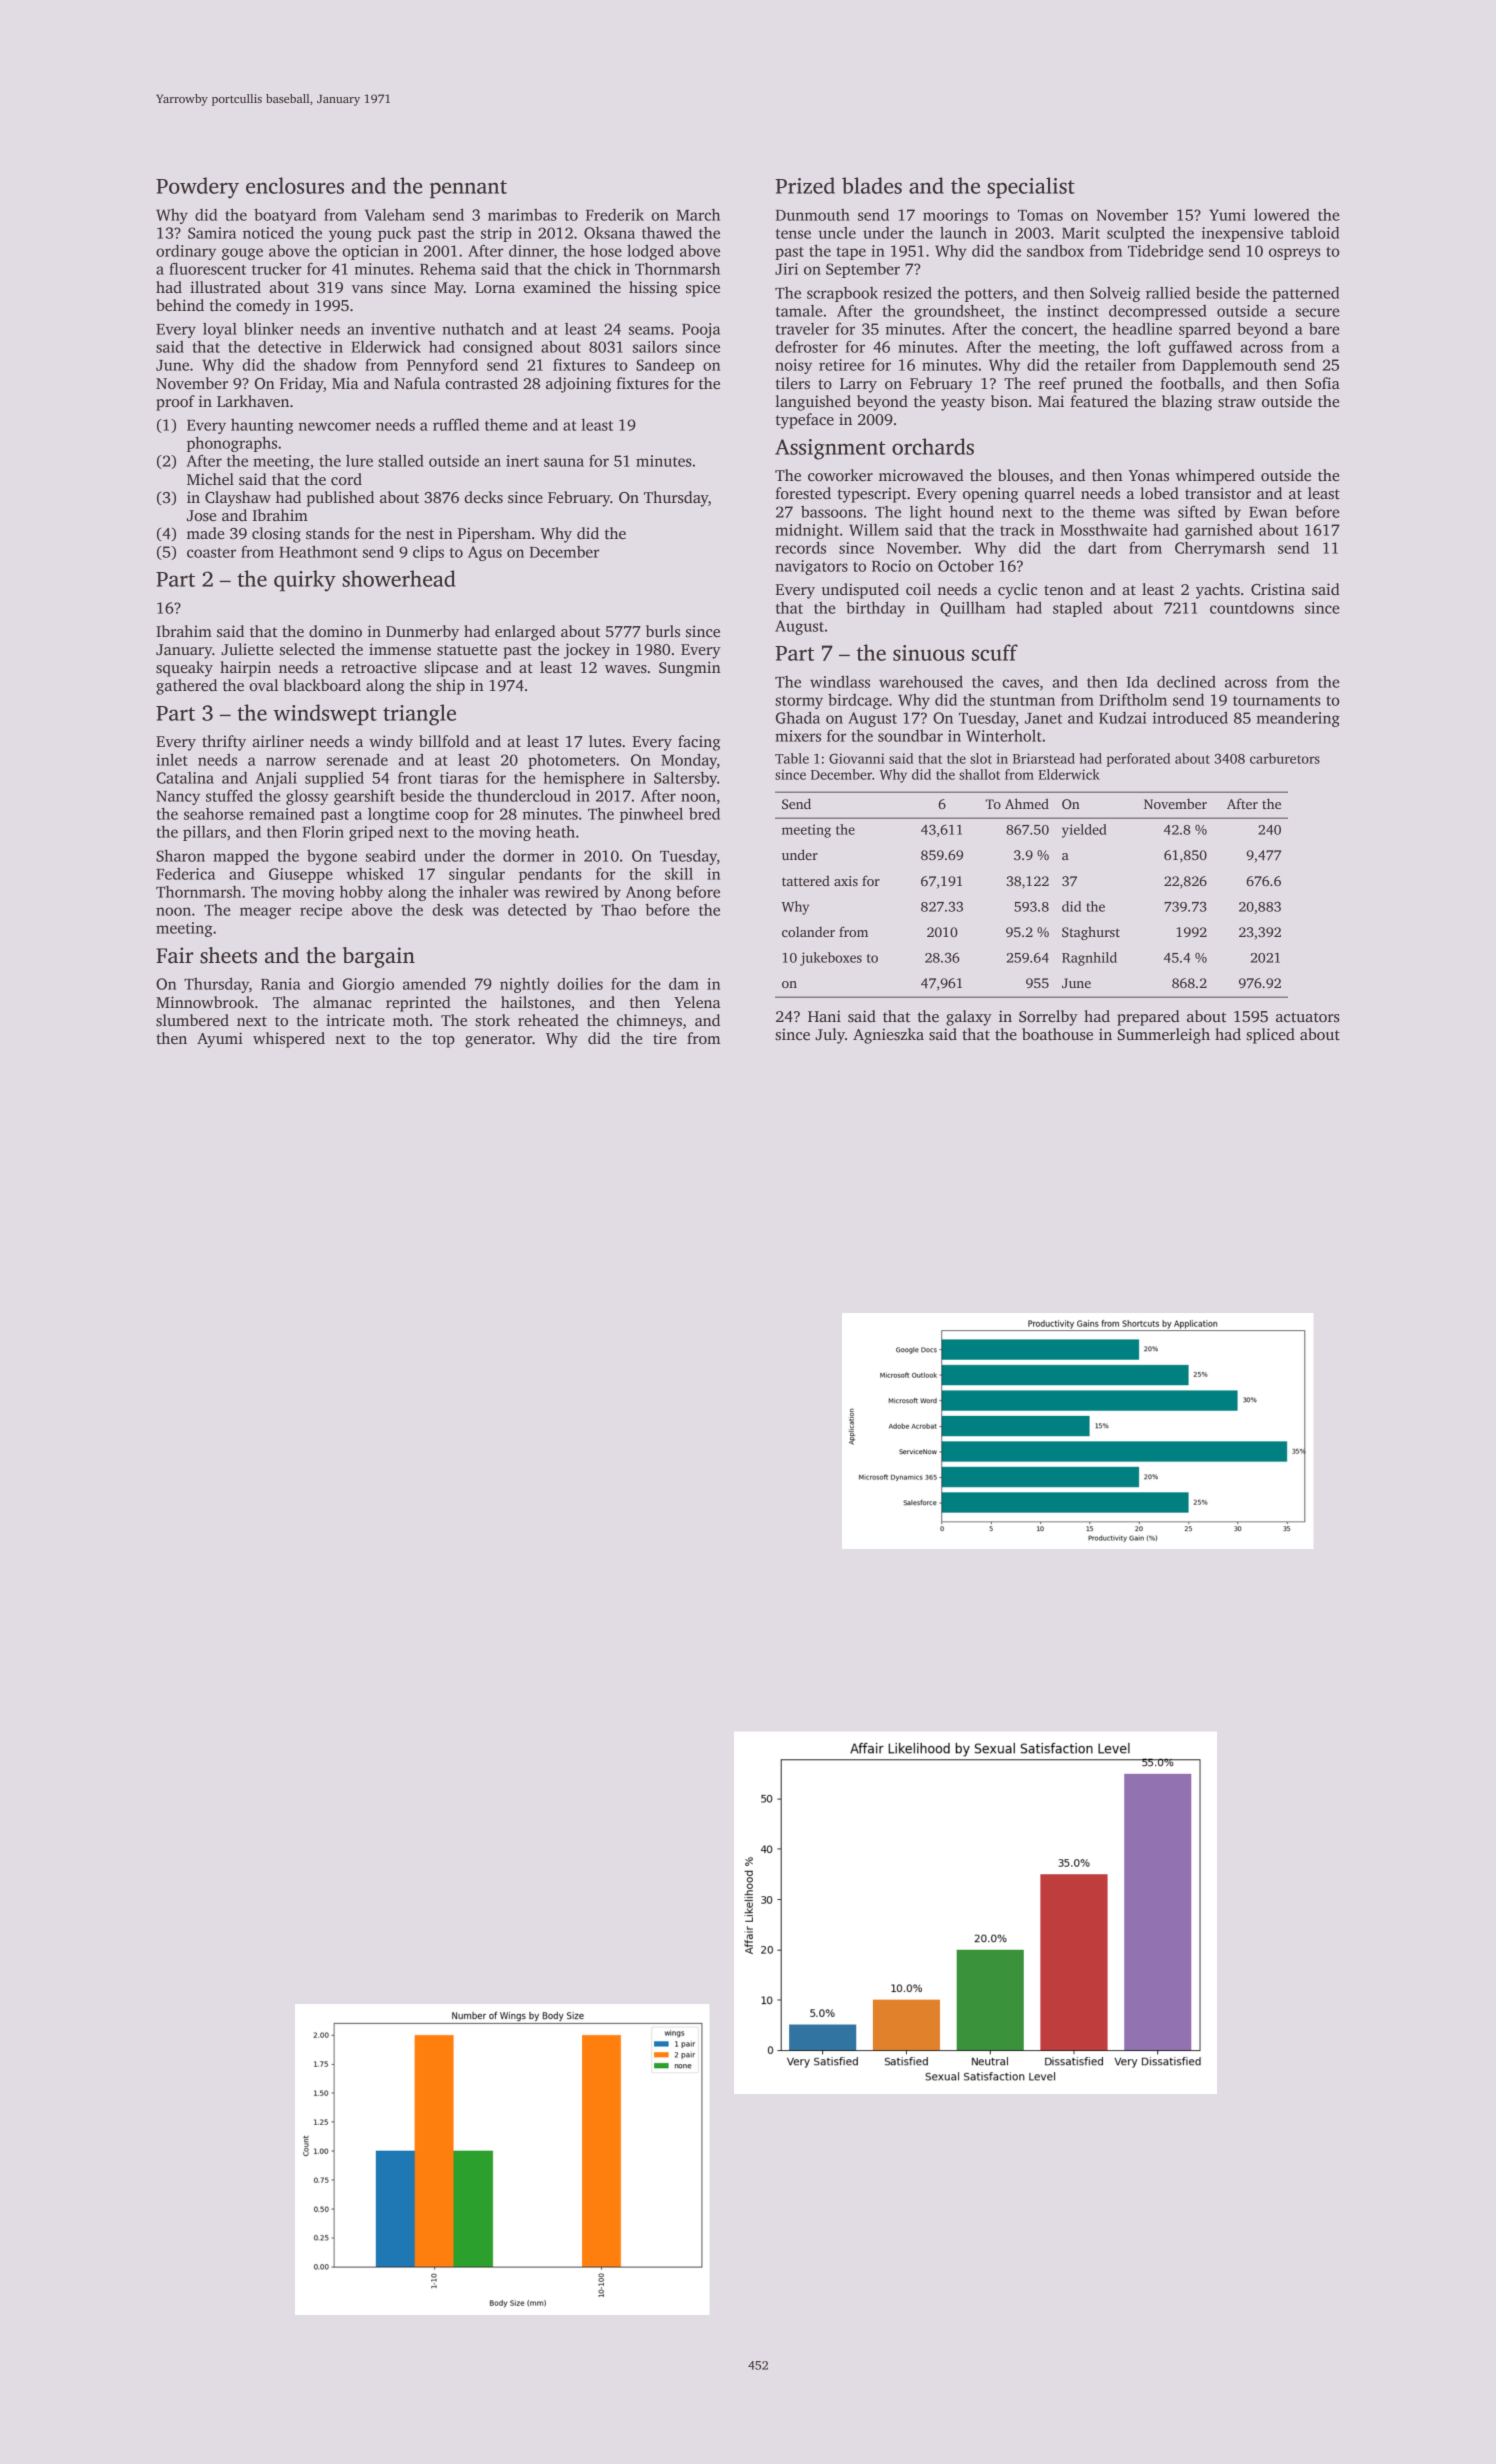 Image resolution: width=1496 pixels, height=2464 pixels. I want to click on Tidebridge, so click(1165, 252).
